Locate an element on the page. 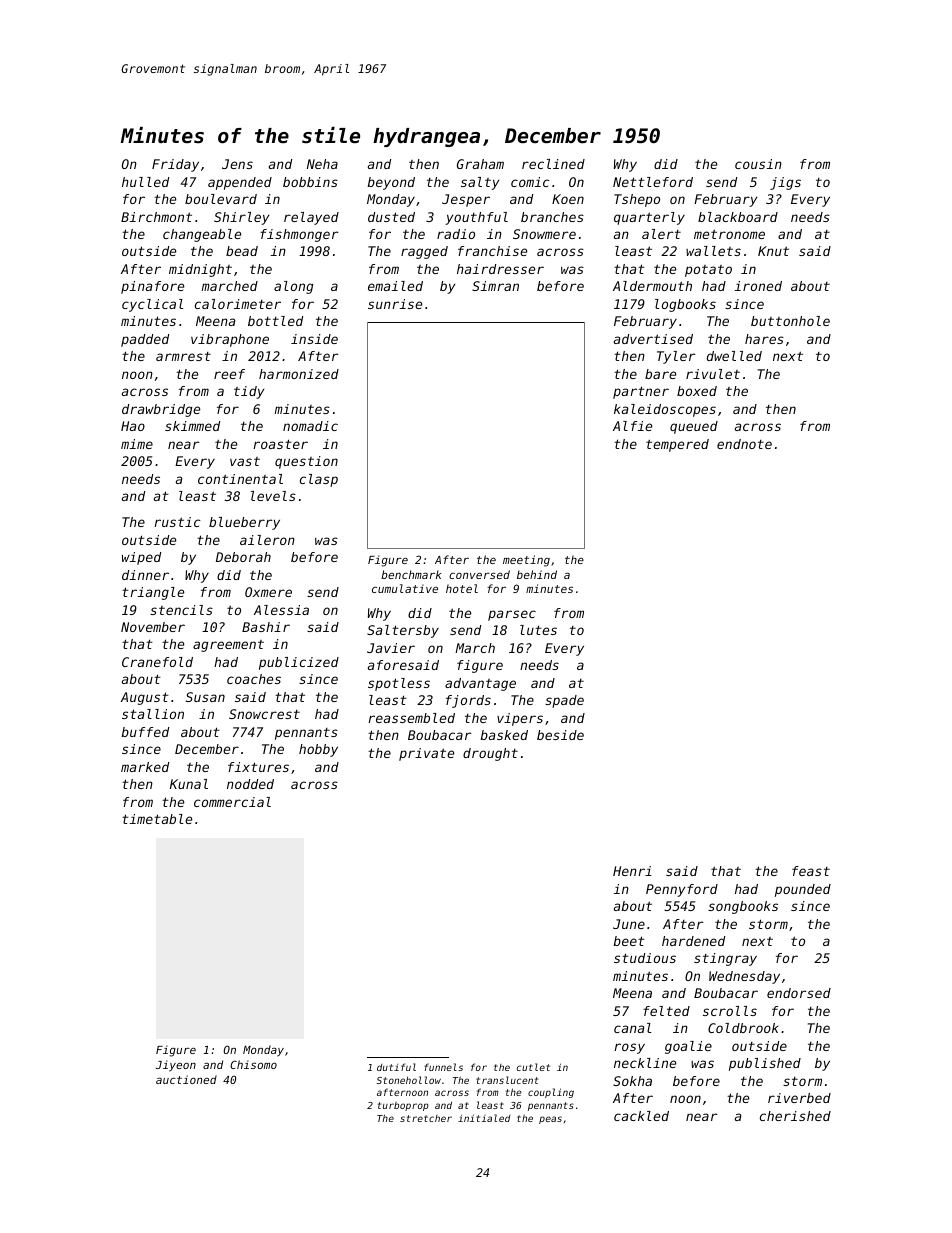 This page has height=1233, width=952. endnote is located at coordinates (744, 444).
